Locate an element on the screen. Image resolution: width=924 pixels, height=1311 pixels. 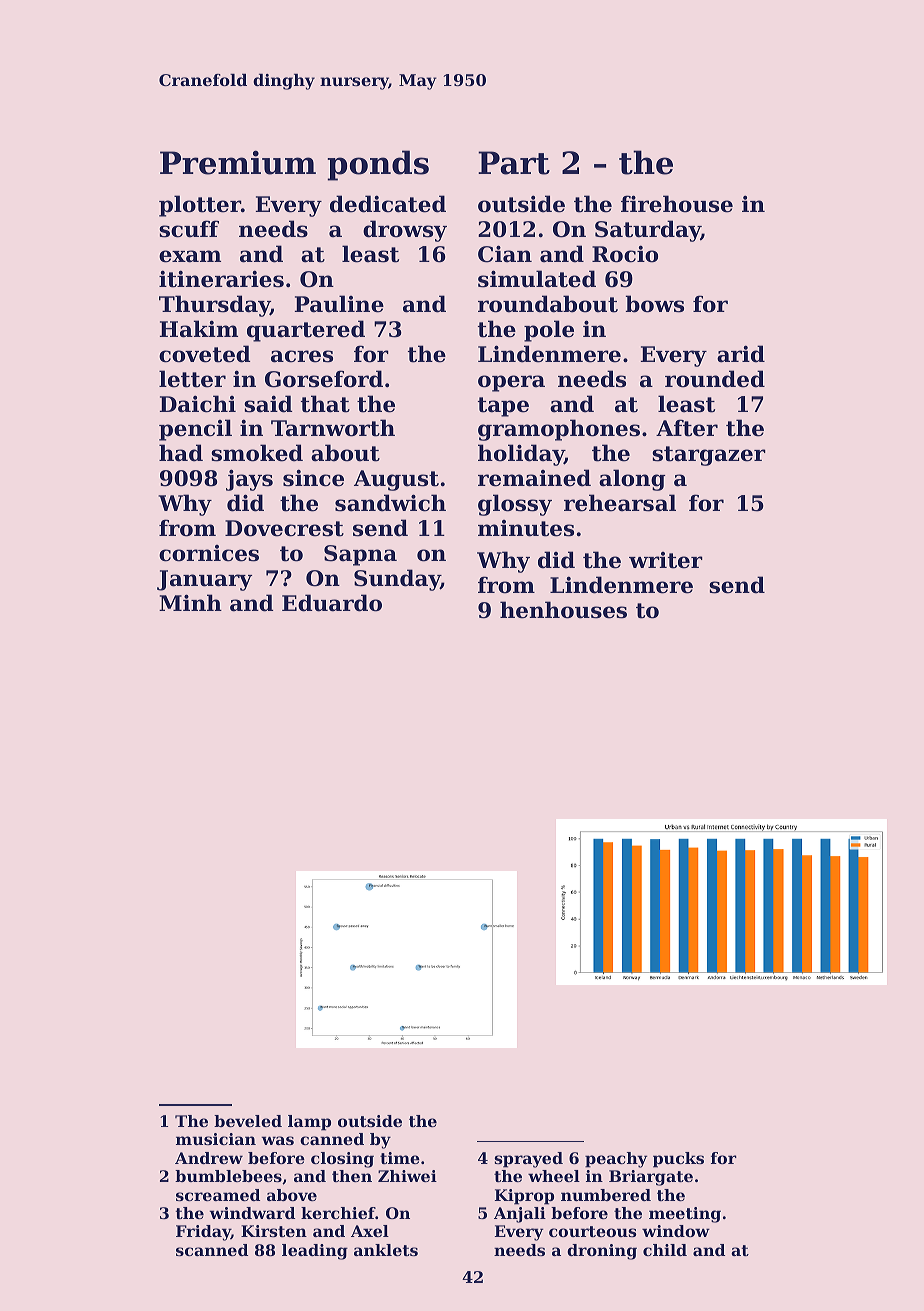
itineraries is located at coordinates (221, 279).
